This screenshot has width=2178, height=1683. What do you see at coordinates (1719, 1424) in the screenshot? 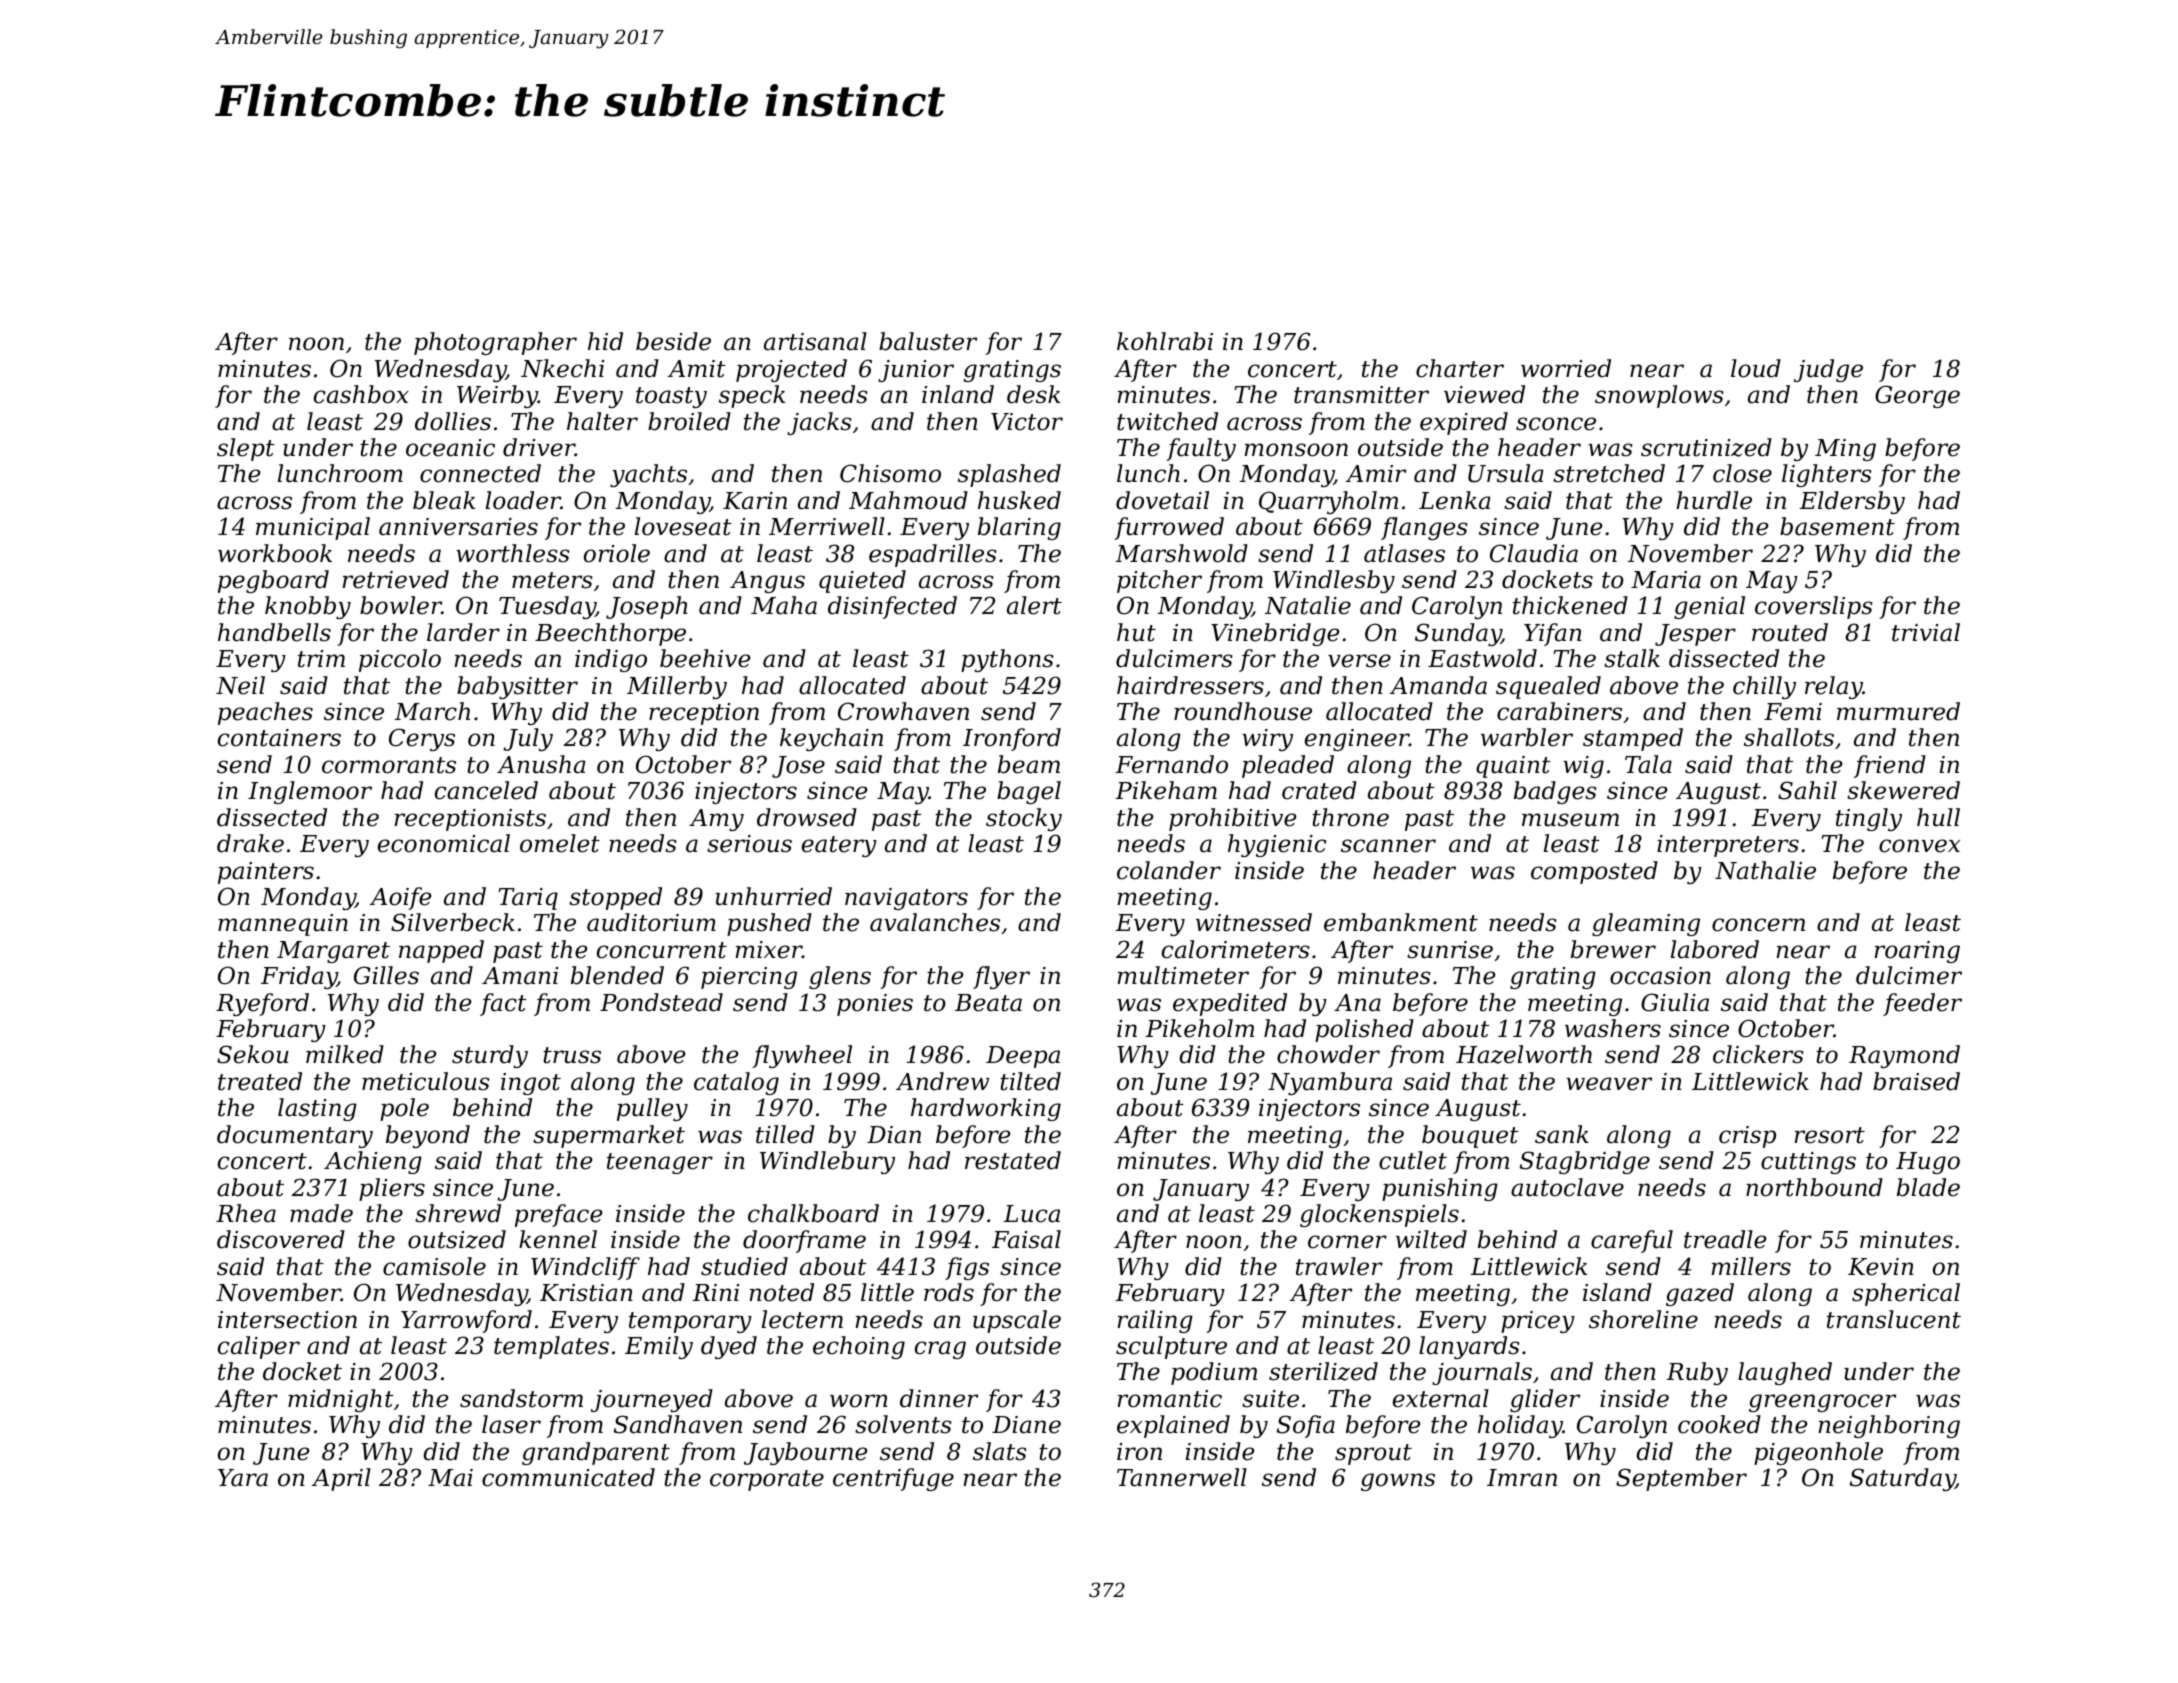
I see `cooked` at bounding box center [1719, 1424].
